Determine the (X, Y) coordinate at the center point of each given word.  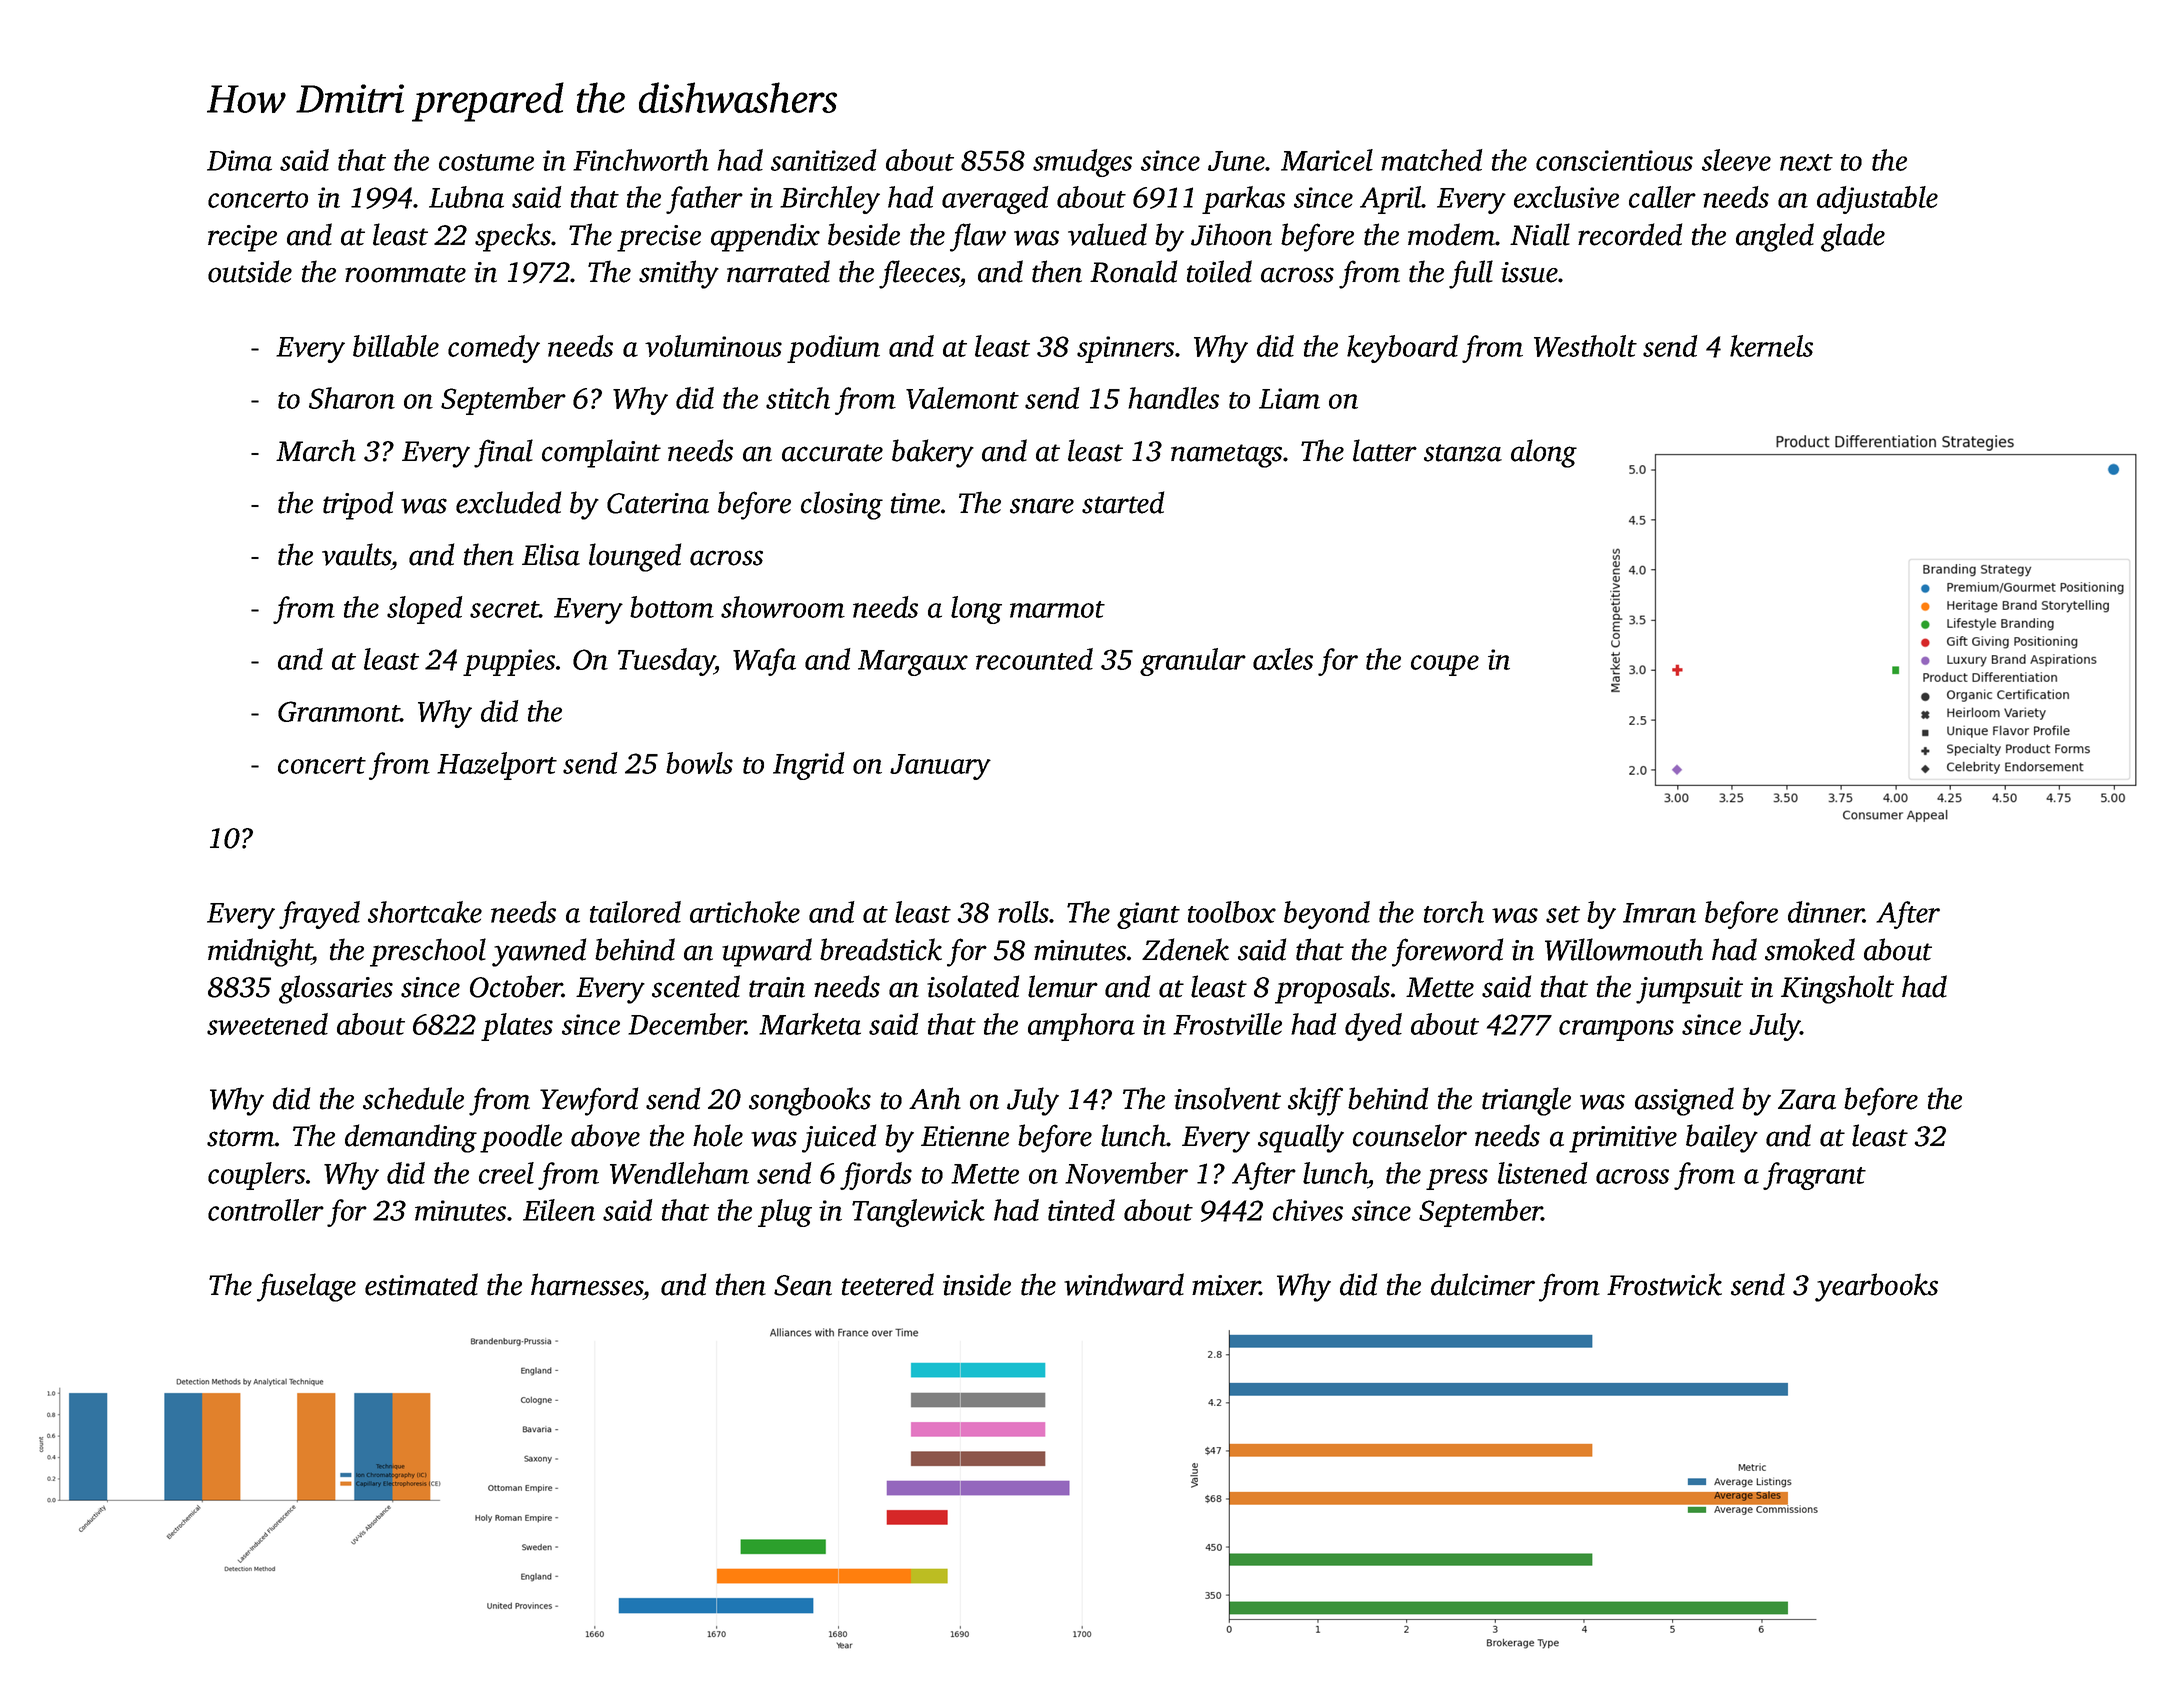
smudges (1082, 163)
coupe (1445, 665)
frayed (319, 915)
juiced (839, 1138)
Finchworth (641, 160)
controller (266, 1210)
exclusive (1566, 197)
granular (1193, 662)
